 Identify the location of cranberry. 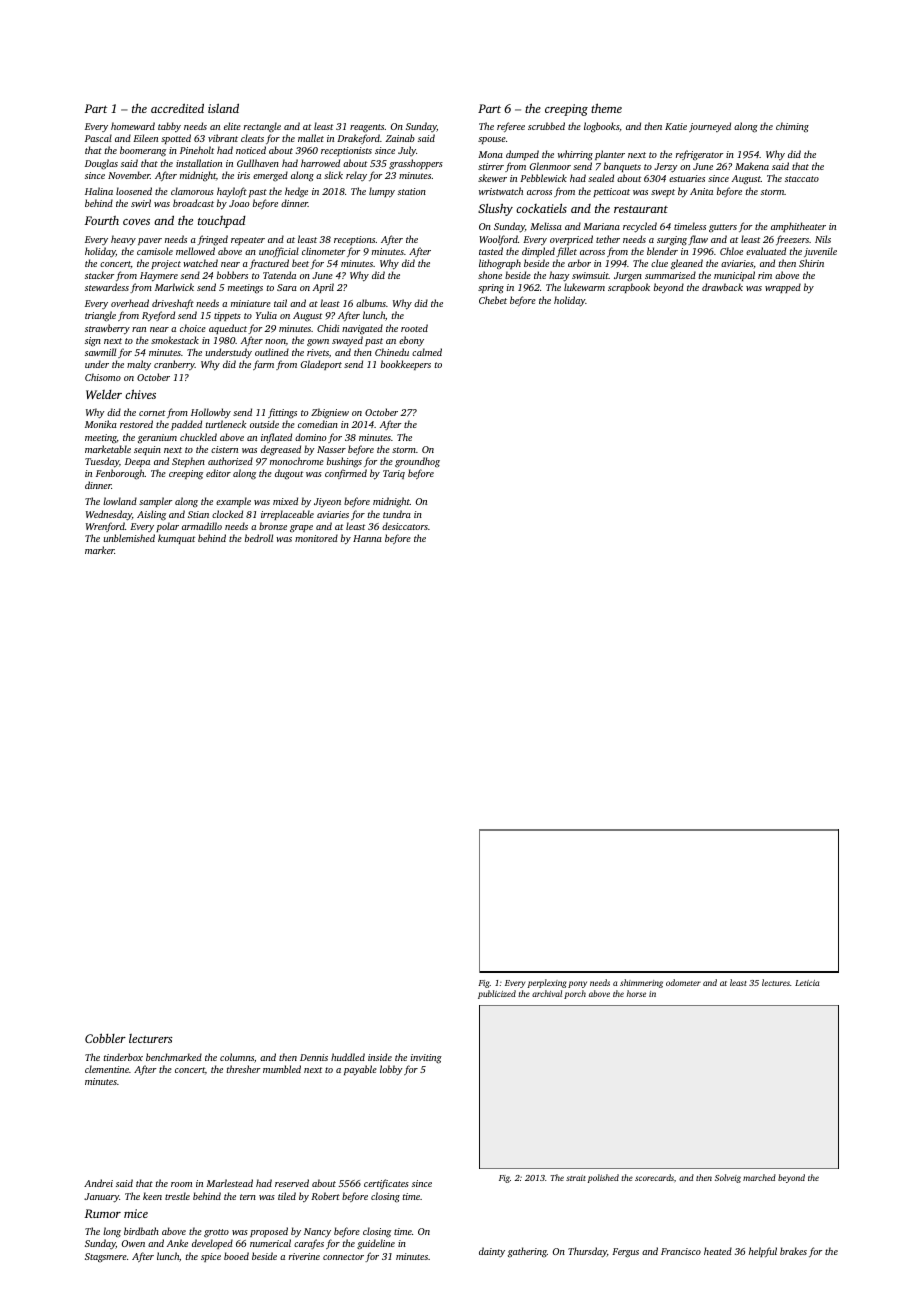
(174, 365).
